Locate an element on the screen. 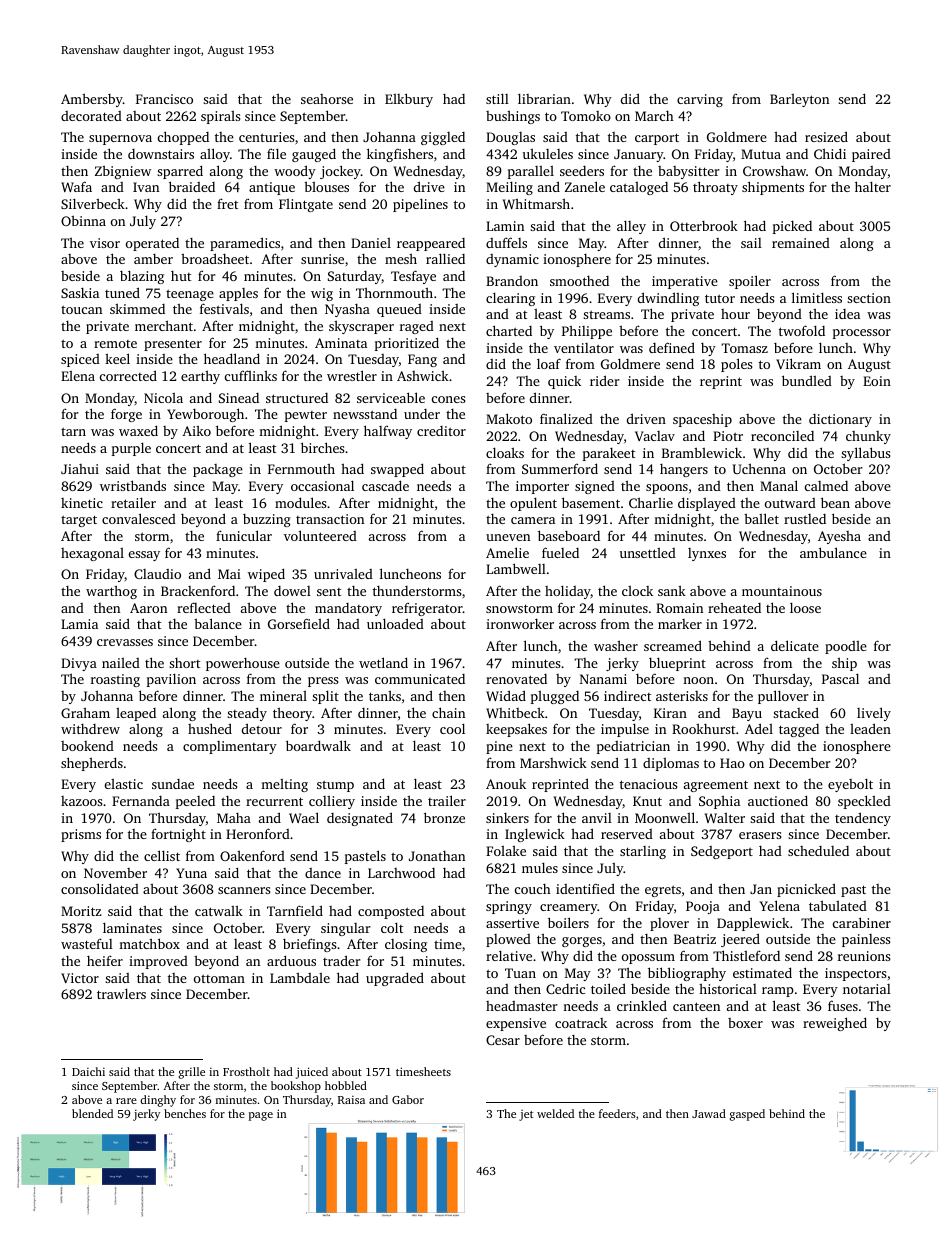  erasers is located at coordinates (760, 835).
